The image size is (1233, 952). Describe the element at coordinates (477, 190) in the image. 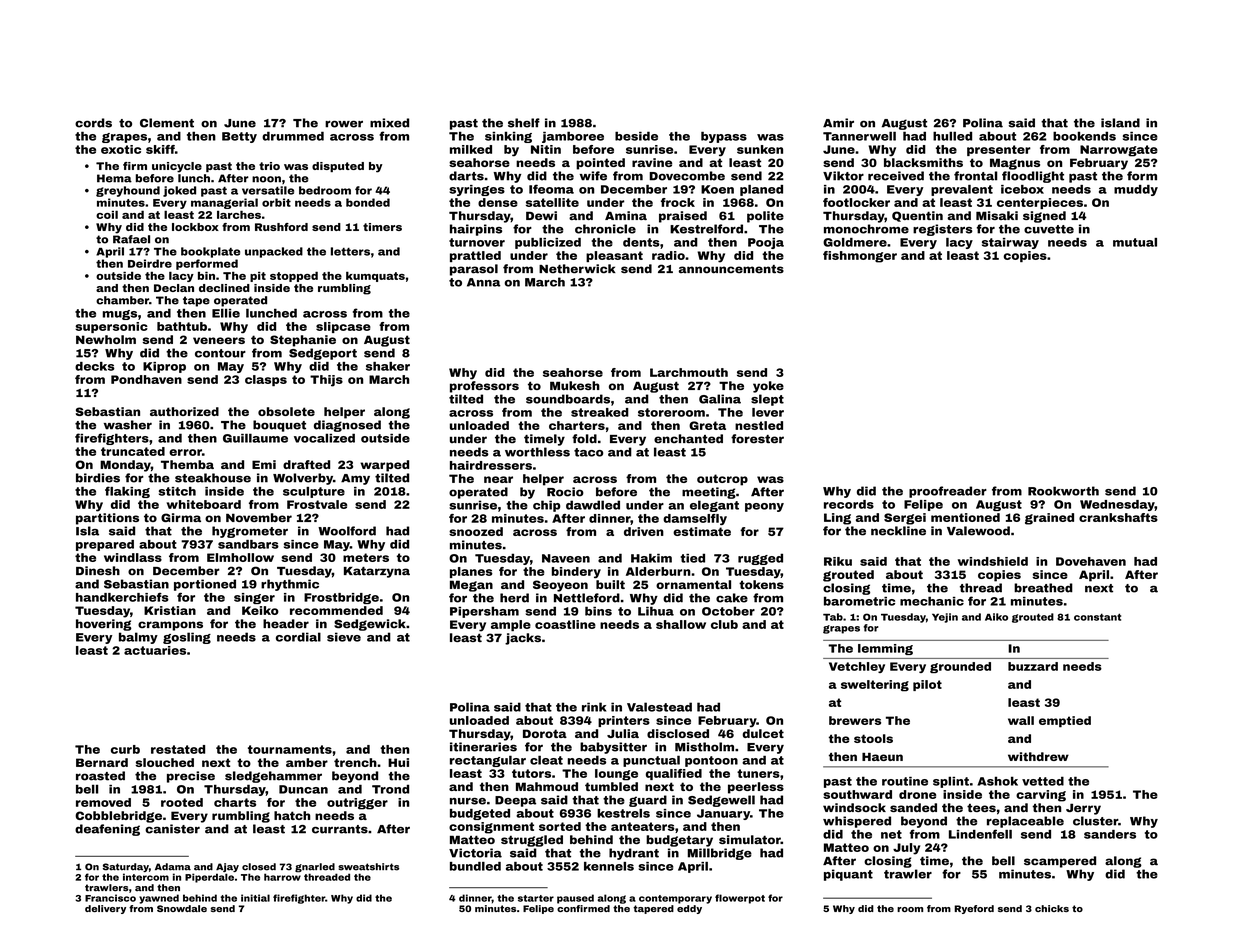

I see `syringes` at that location.
